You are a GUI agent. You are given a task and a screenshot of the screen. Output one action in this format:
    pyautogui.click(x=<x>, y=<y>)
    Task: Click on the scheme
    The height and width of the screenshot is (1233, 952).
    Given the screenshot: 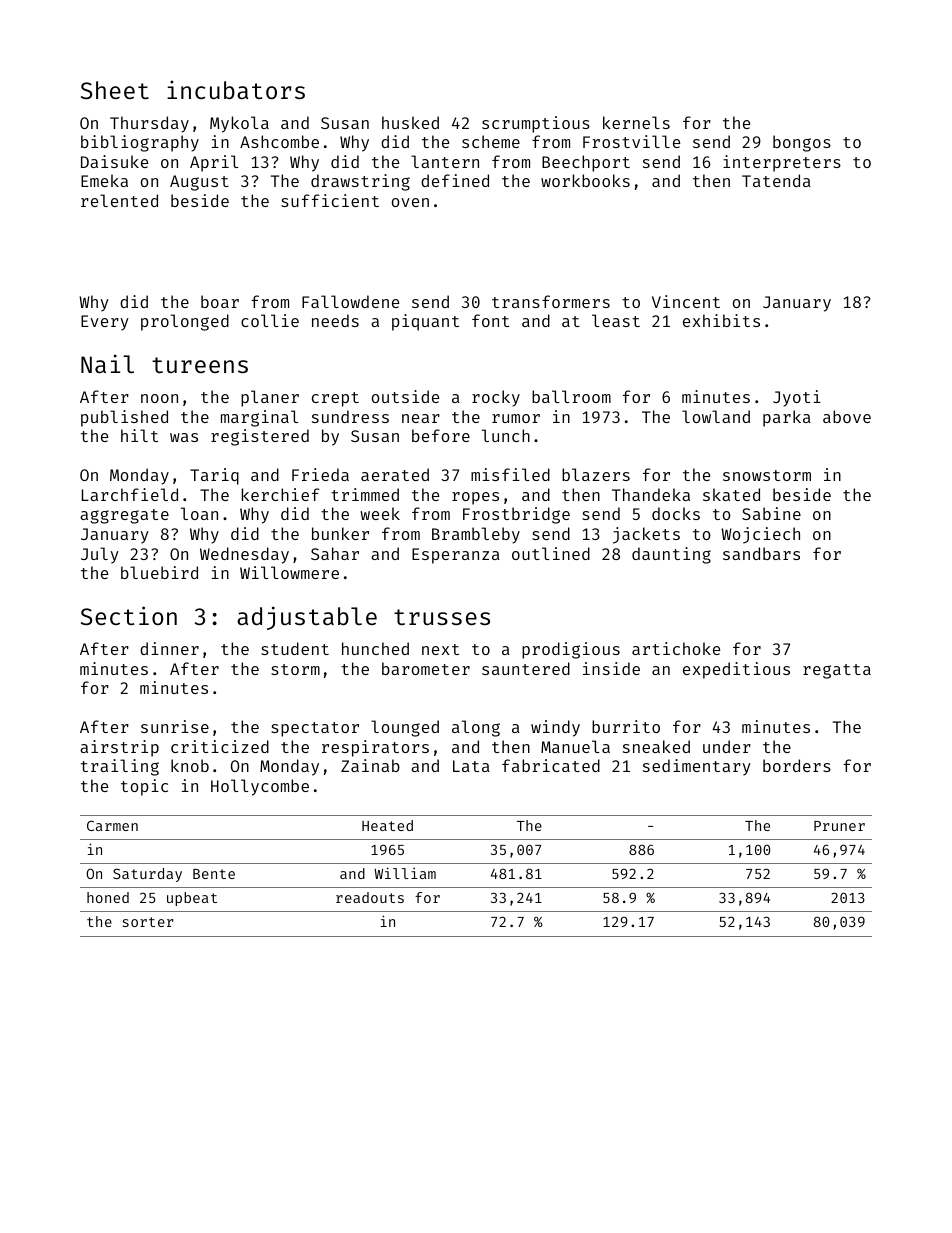 What is the action you would take?
    pyautogui.click(x=491, y=141)
